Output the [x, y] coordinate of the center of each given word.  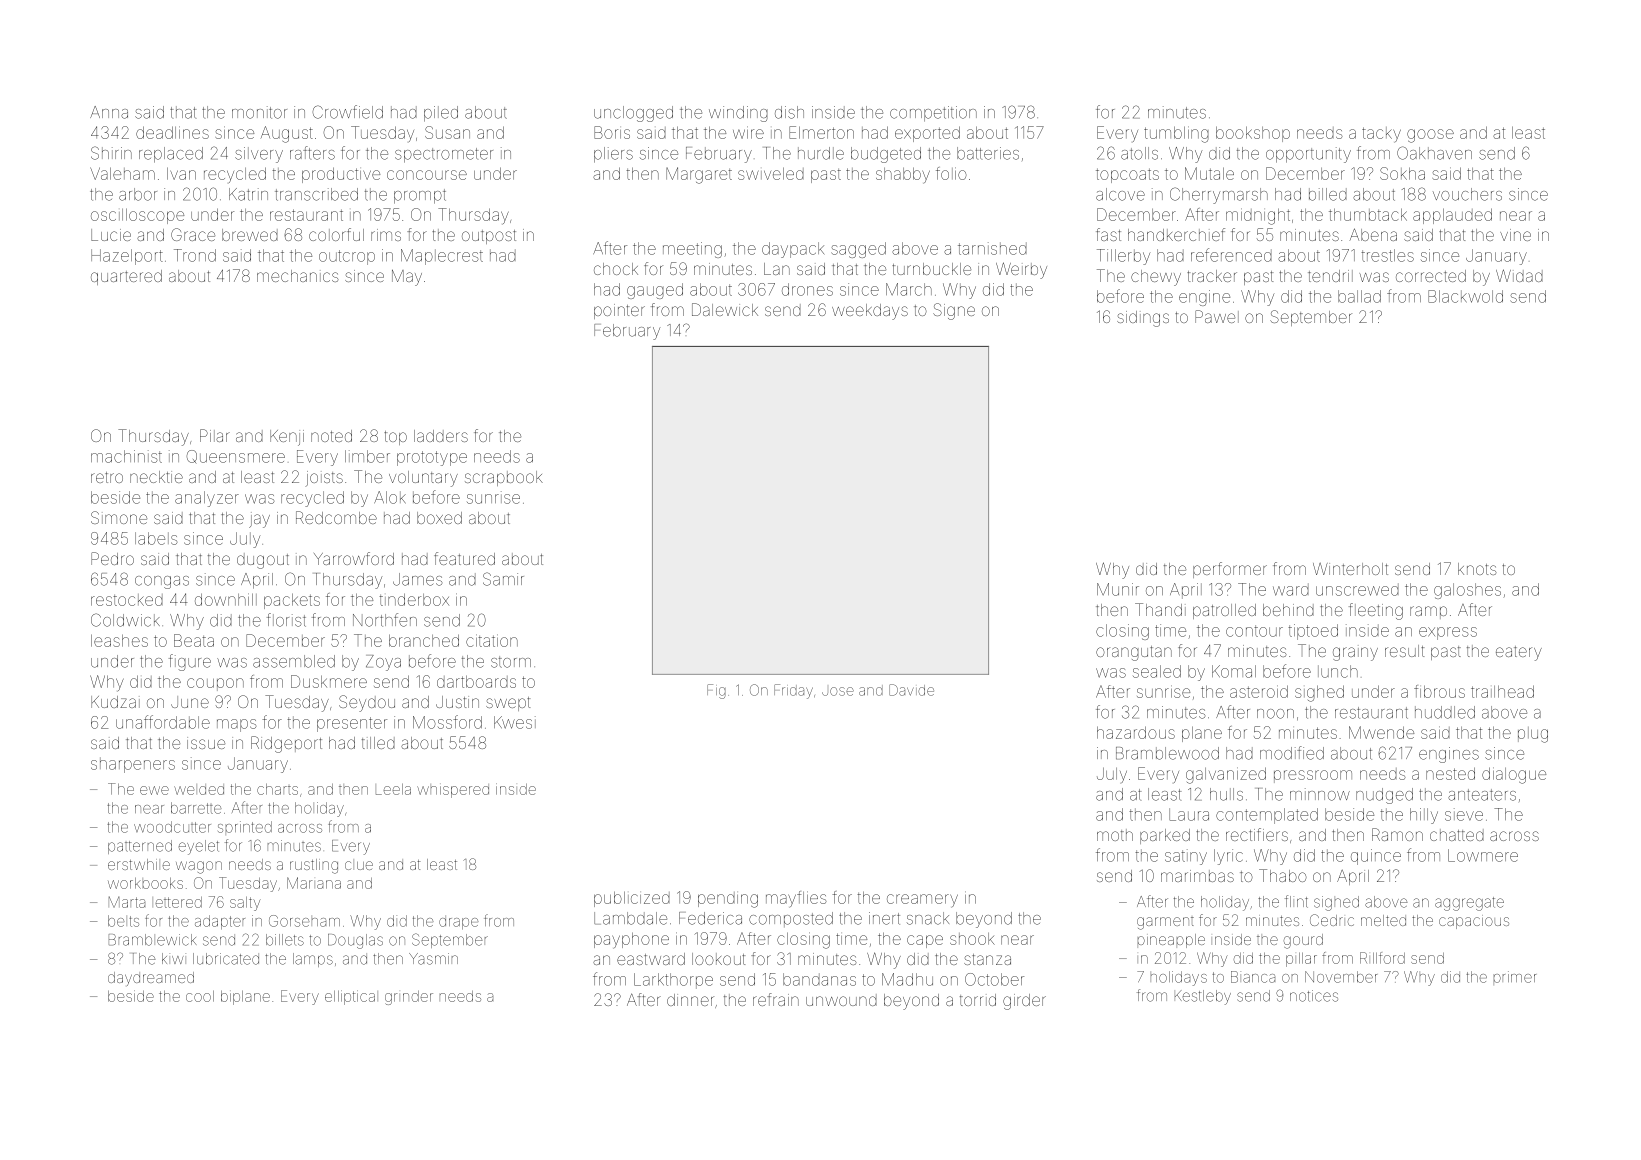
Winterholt [1350, 569]
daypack [793, 250]
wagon [199, 867]
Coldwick [125, 620]
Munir [1118, 589]
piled [441, 114]
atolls [1139, 153]
